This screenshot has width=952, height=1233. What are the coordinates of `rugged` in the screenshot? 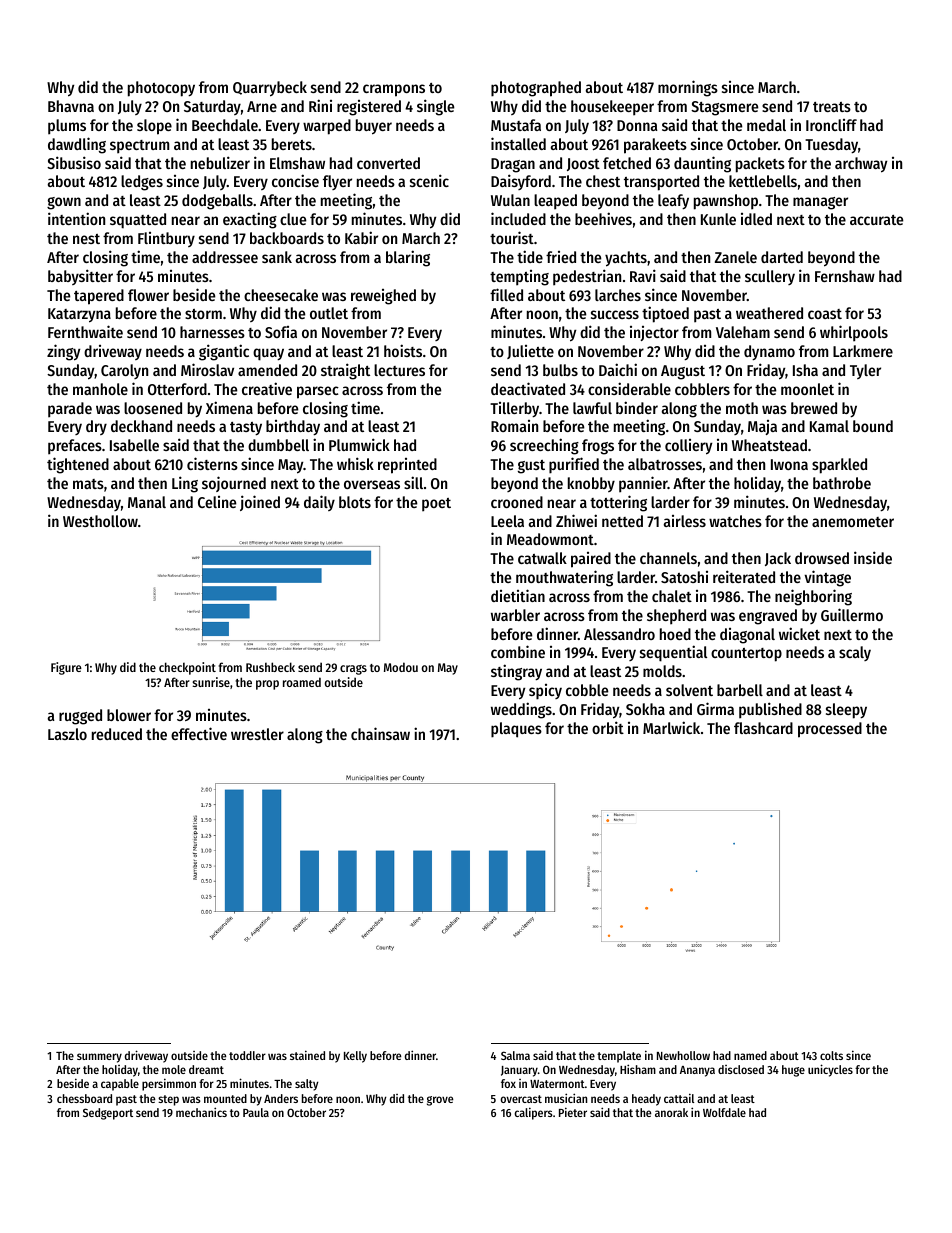 It's located at (80, 717).
